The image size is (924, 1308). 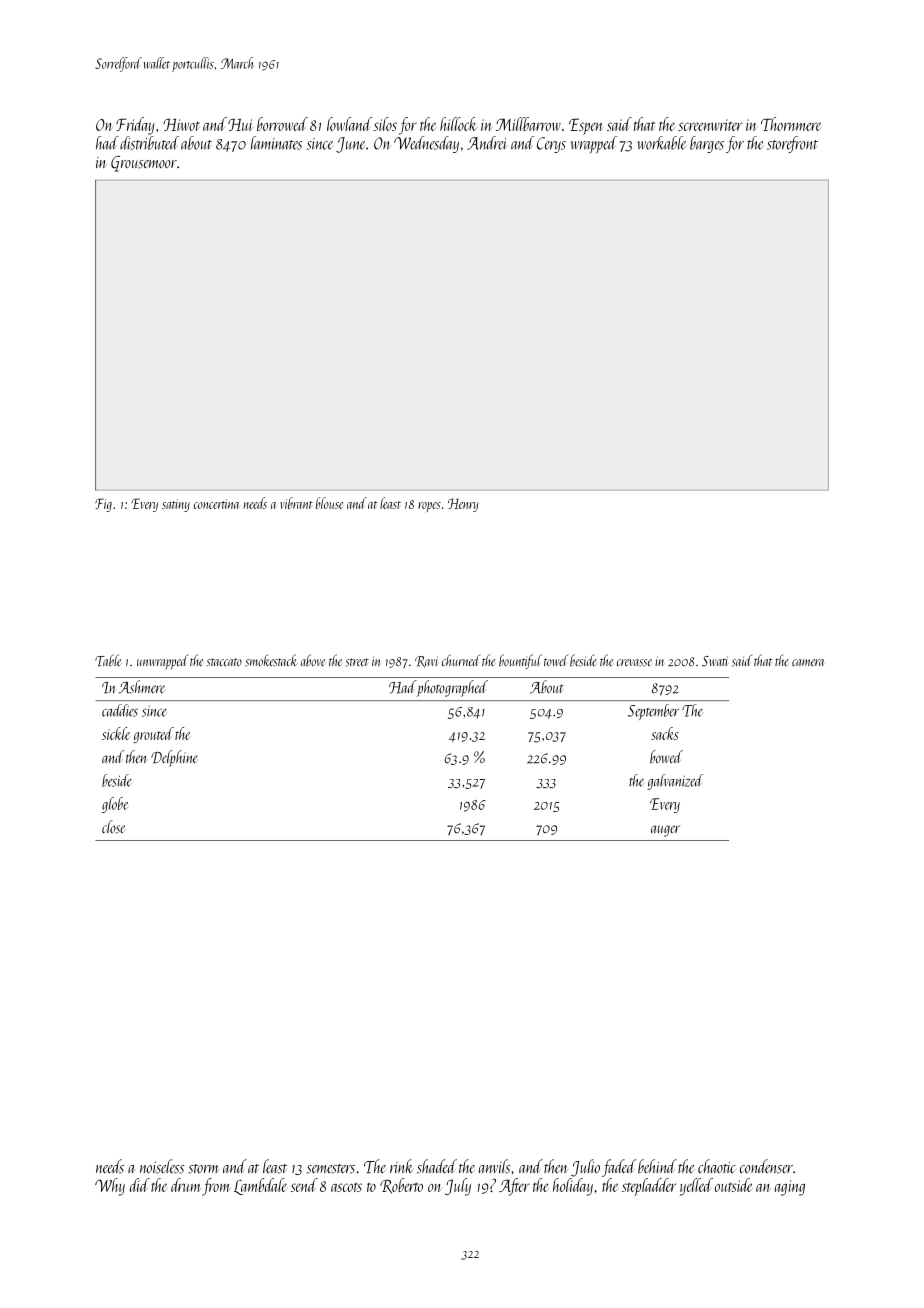 What do you see at coordinates (791, 124) in the image?
I see `Thornmere` at bounding box center [791, 124].
